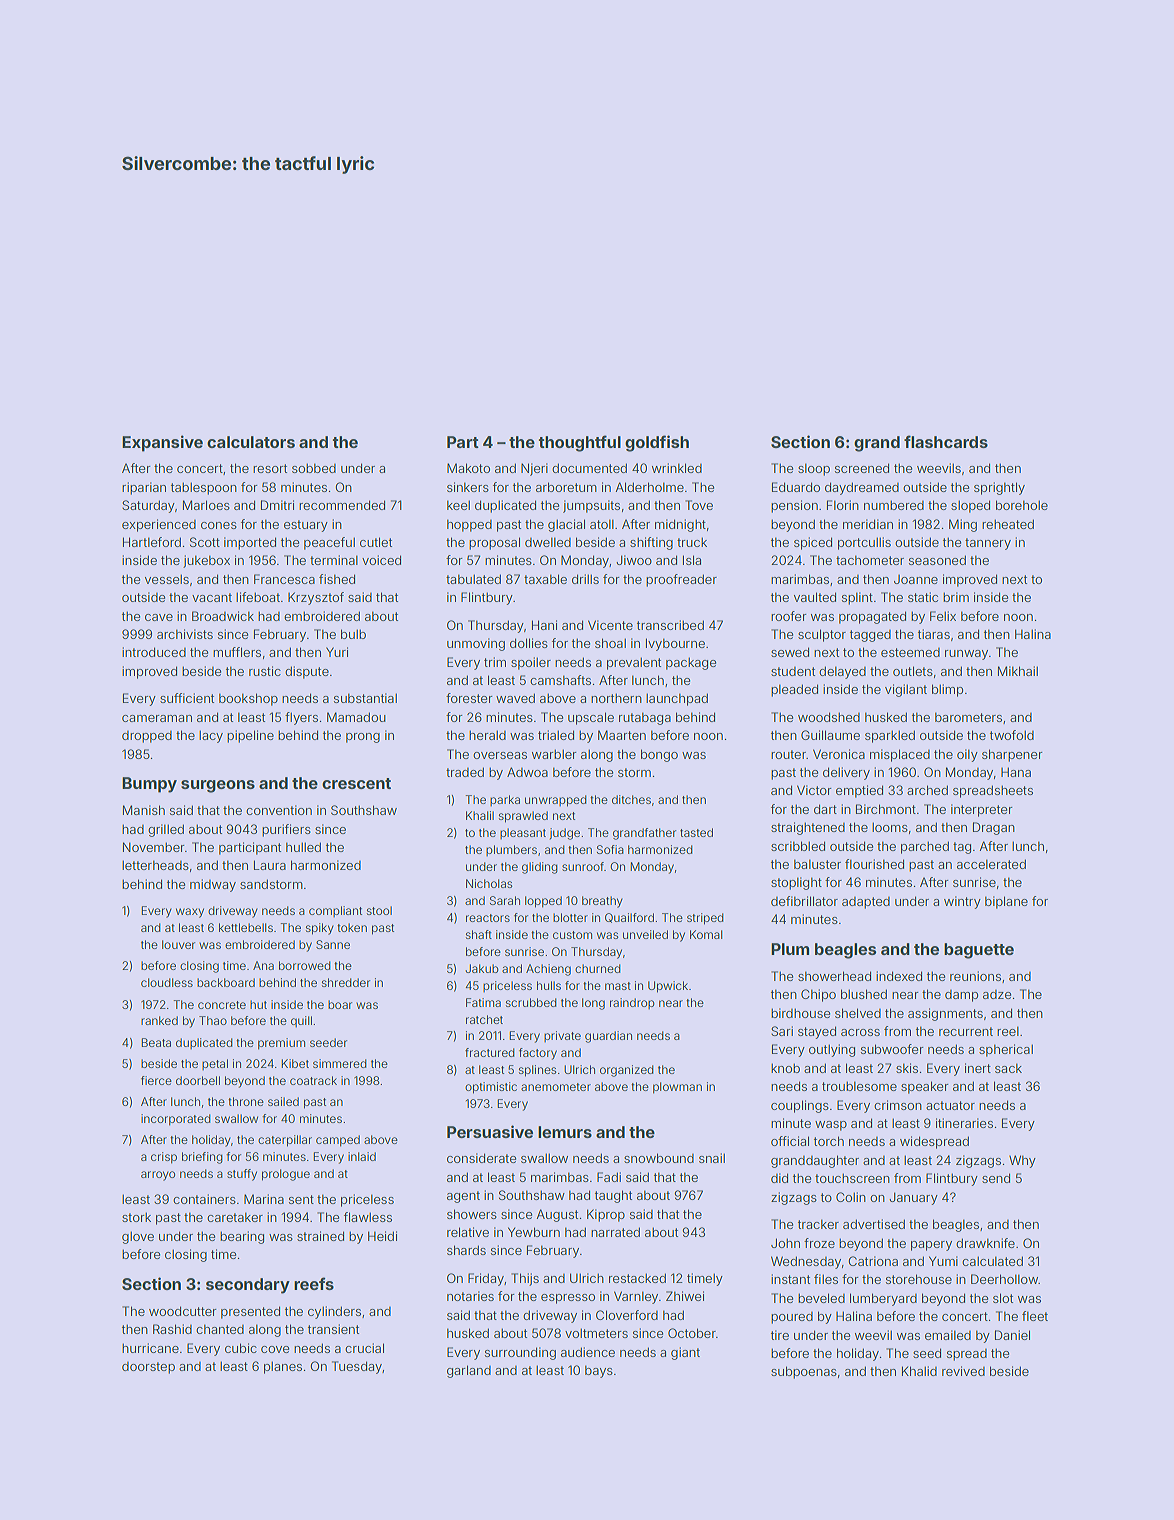  What do you see at coordinates (657, 443) in the page?
I see `goldfish` at bounding box center [657, 443].
